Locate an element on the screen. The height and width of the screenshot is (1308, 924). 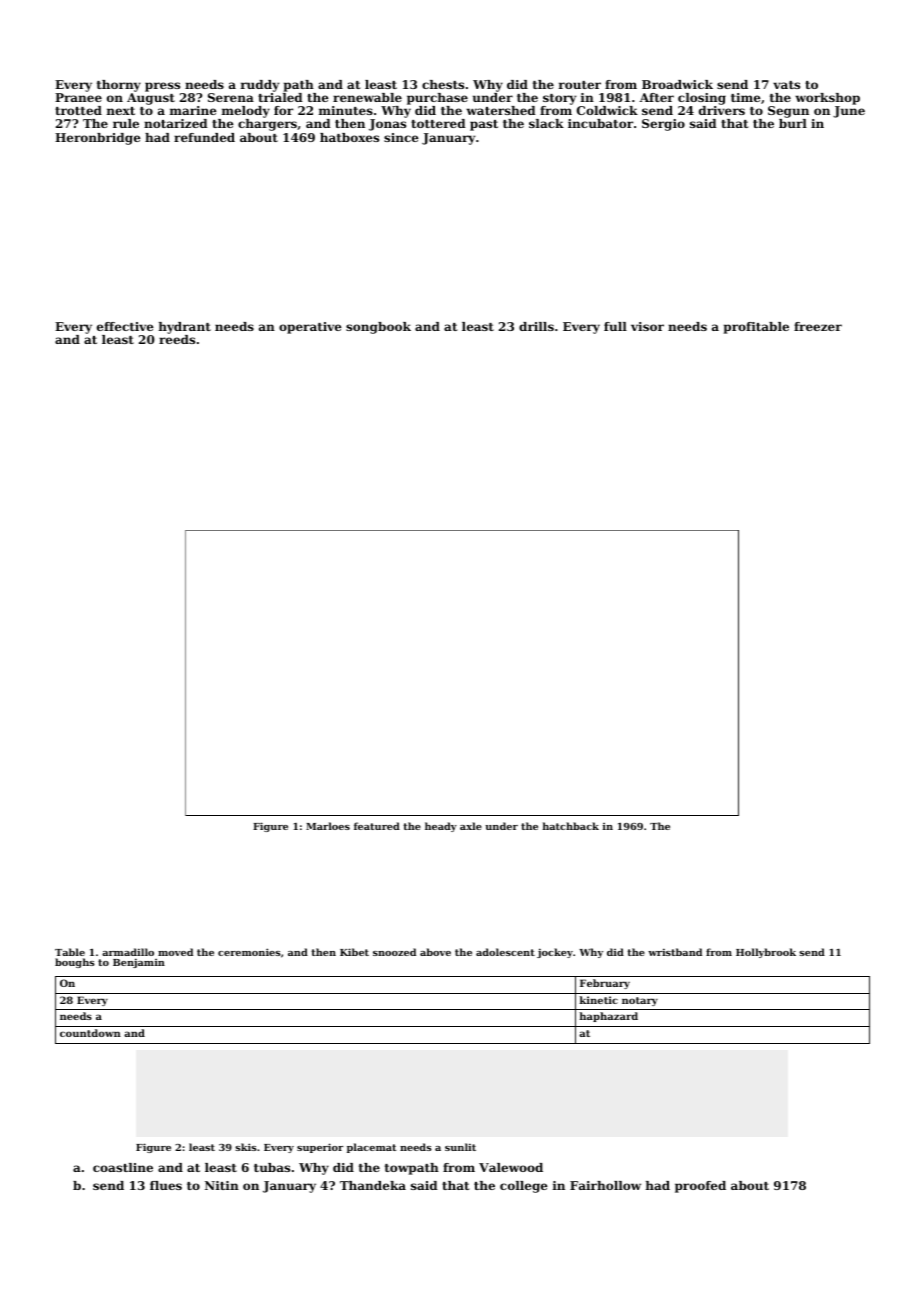
past is located at coordinates (484, 125).
